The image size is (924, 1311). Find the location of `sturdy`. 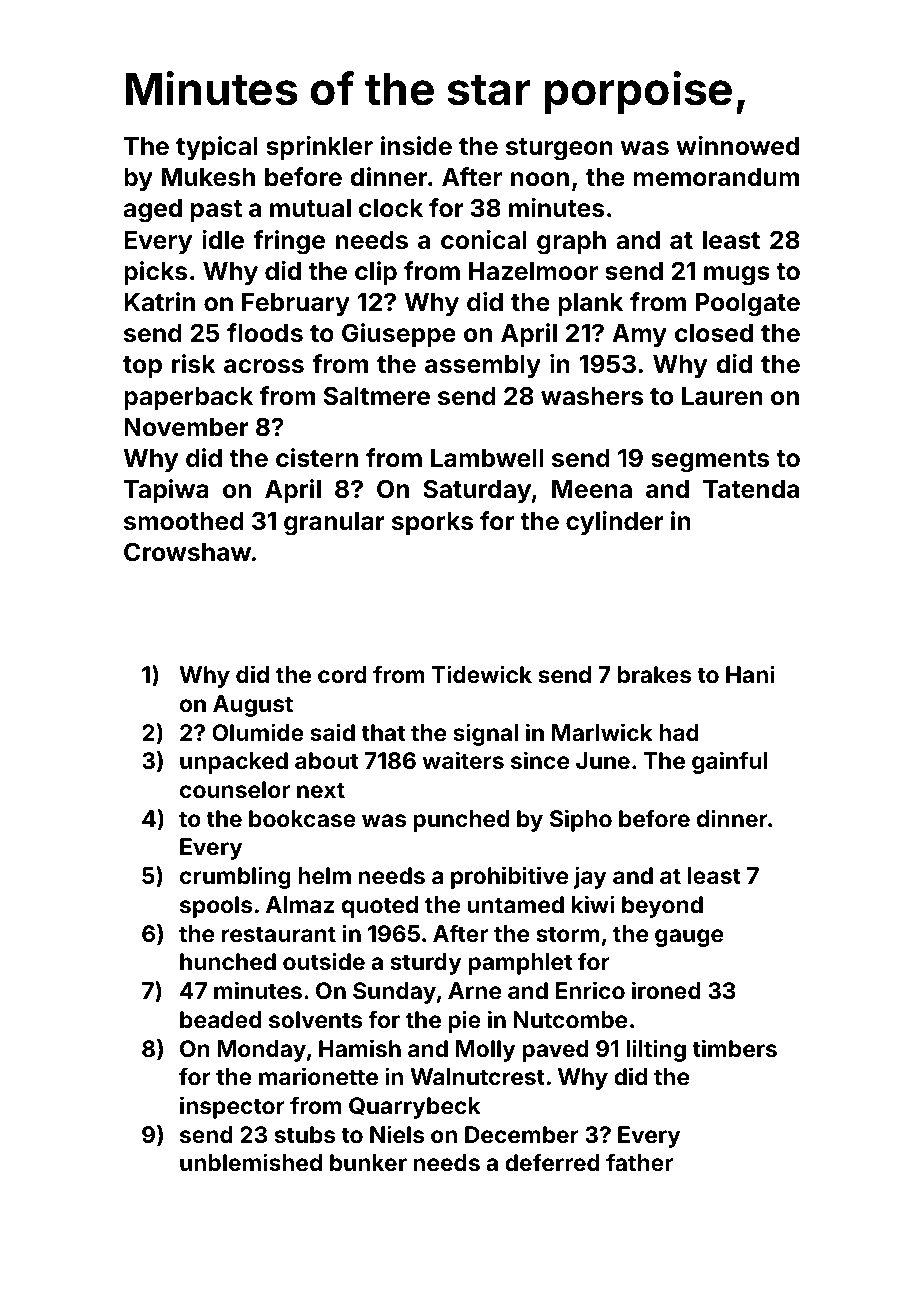

sturdy is located at coordinates (426, 964).
